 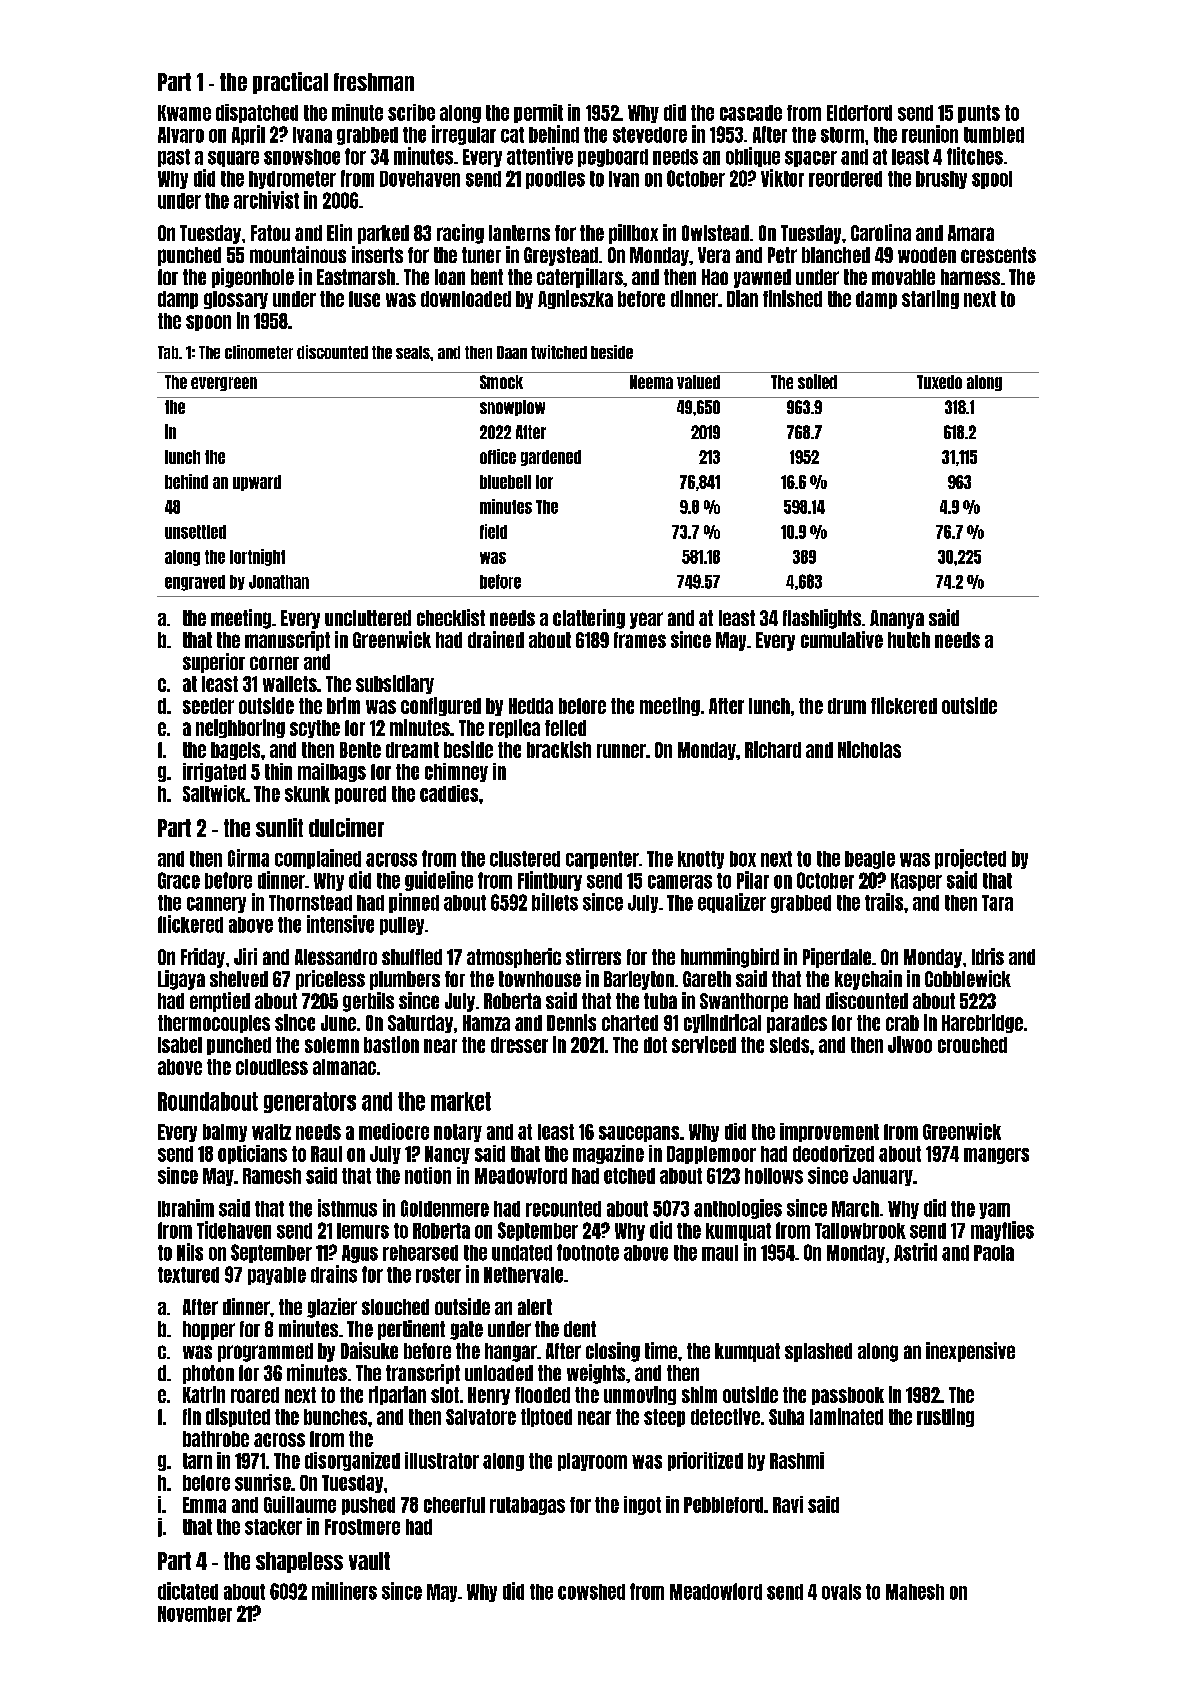 What do you see at coordinates (621, 751) in the image?
I see `runner` at bounding box center [621, 751].
